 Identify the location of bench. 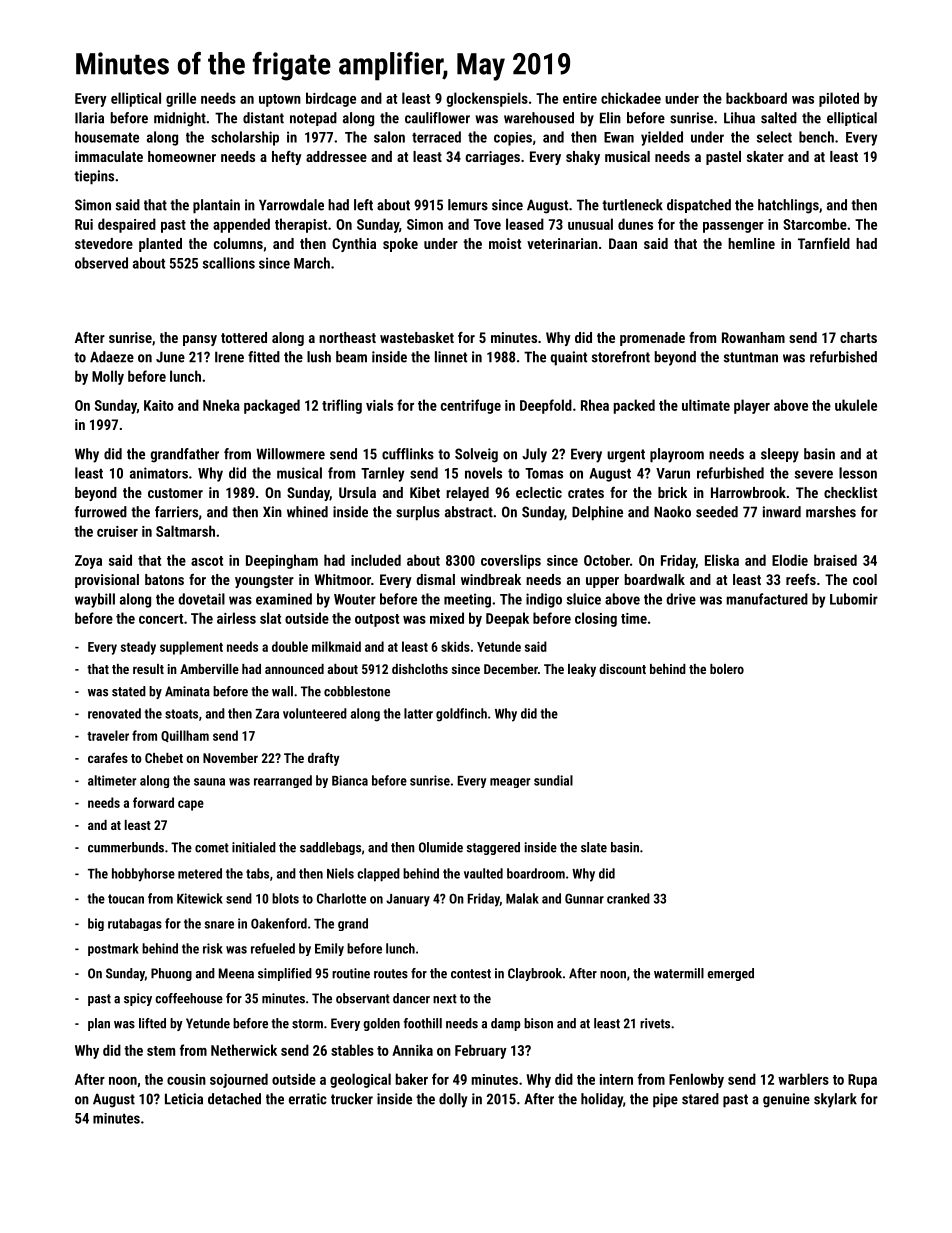
(816, 137).
